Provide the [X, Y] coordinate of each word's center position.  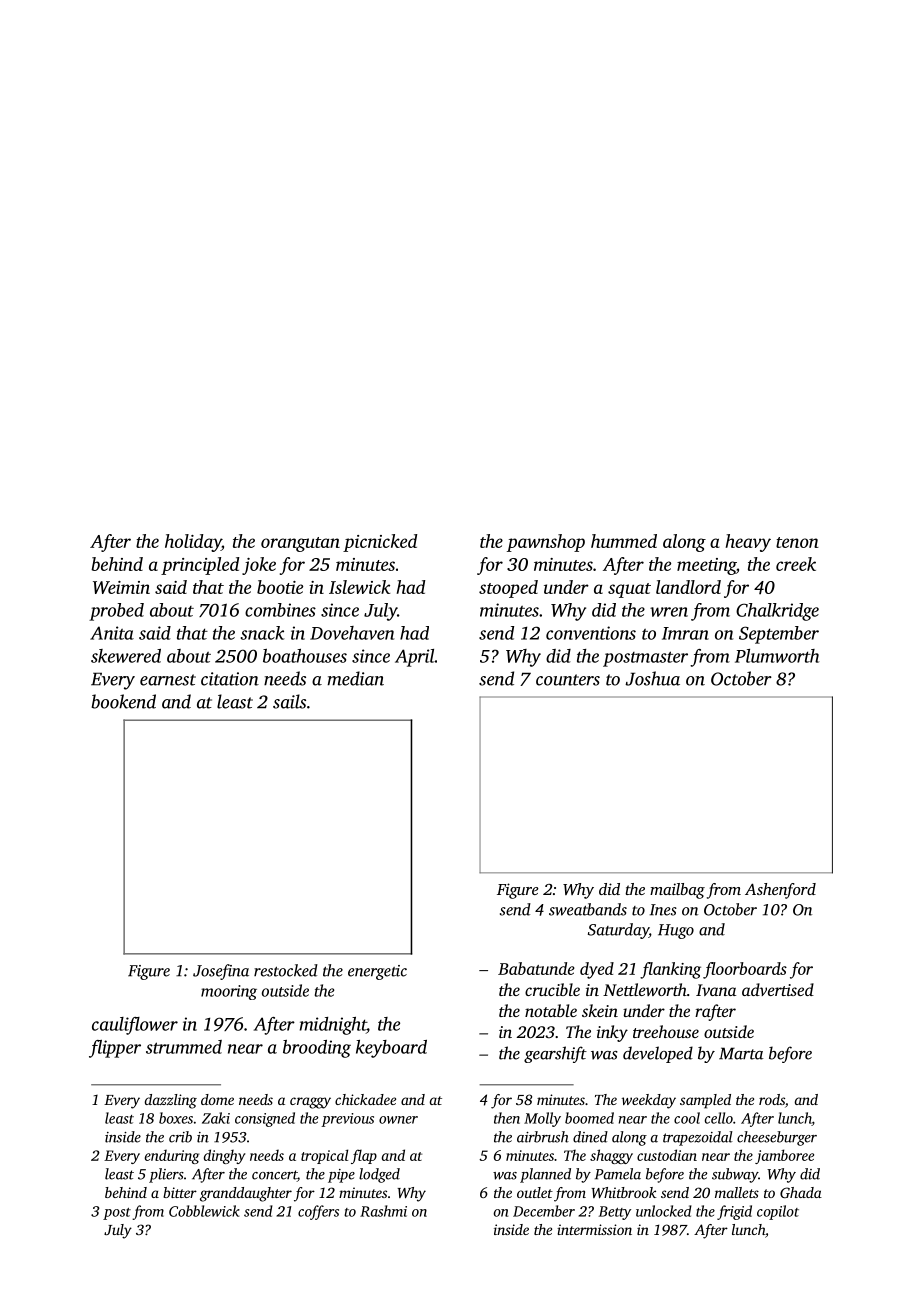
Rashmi [383, 1211]
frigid [734, 1212]
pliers [166, 1175]
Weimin [121, 587]
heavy [748, 543]
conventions [591, 633]
